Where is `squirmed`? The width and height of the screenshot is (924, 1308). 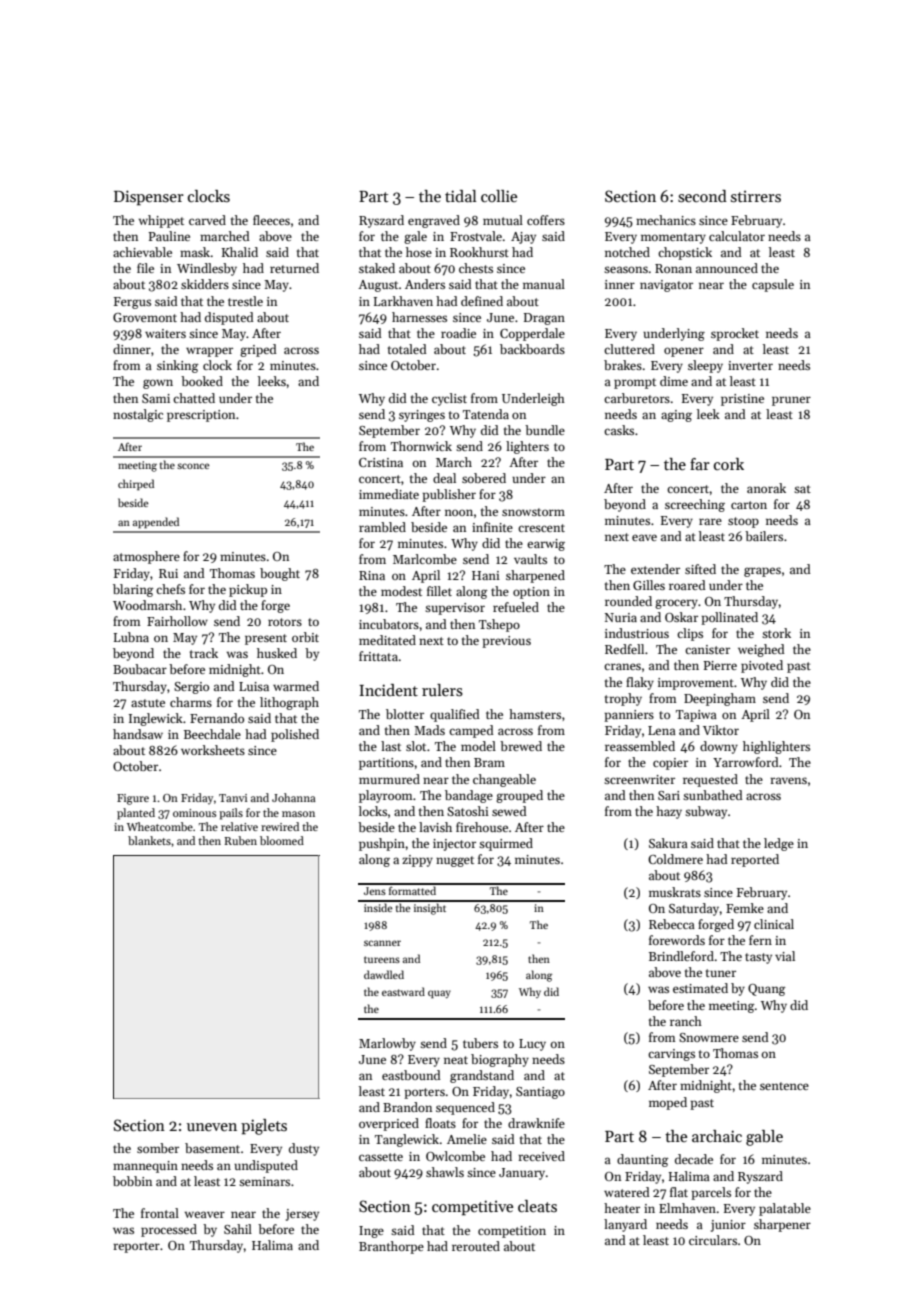 squirmed is located at coordinates (506, 844).
